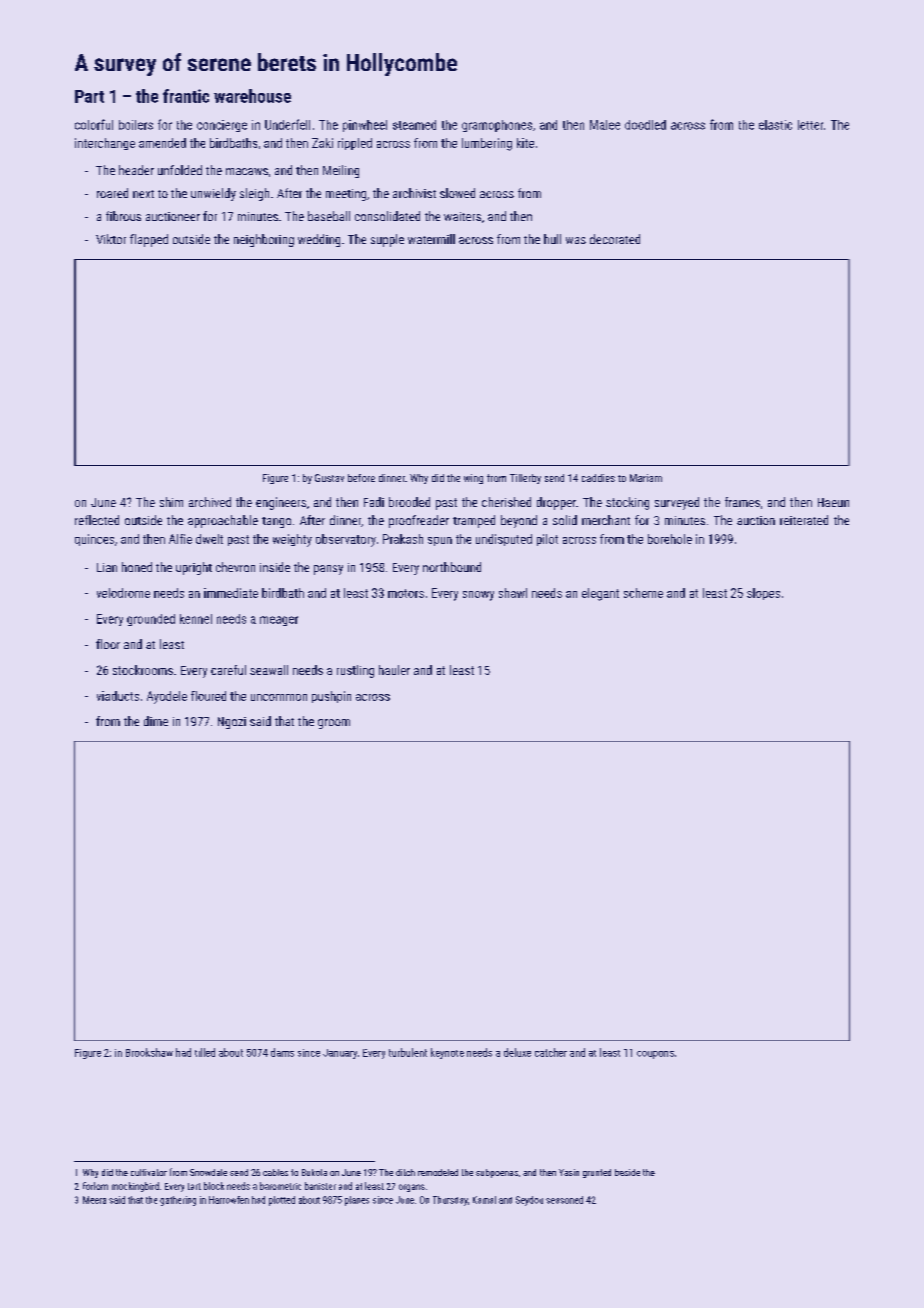 The image size is (924, 1308). I want to click on turbulent, so click(408, 1052).
